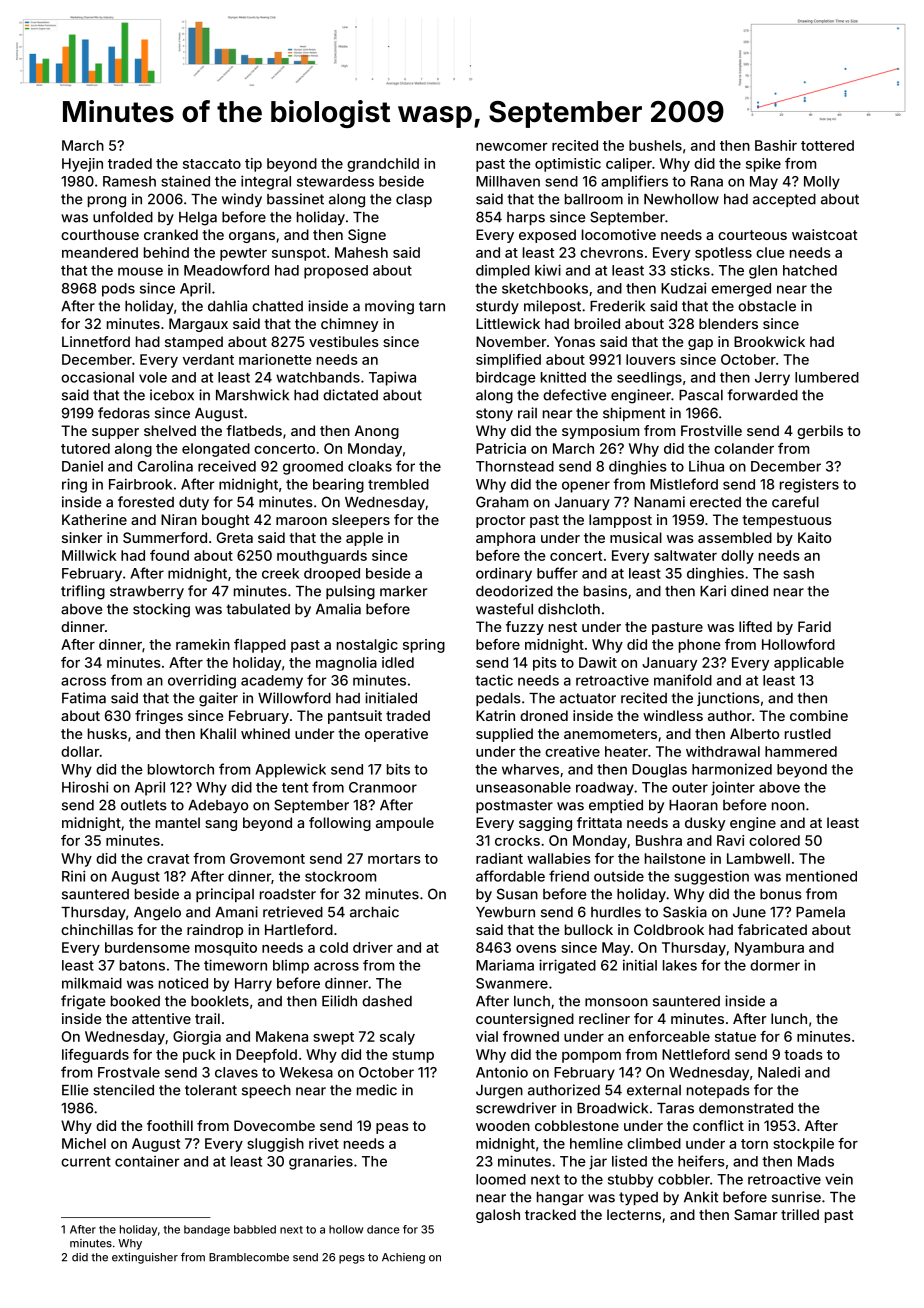 Image resolution: width=924 pixels, height=1308 pixels. Describe the element at coordinates (392, 1128) in the screenshot. I see `peas` at that location.
